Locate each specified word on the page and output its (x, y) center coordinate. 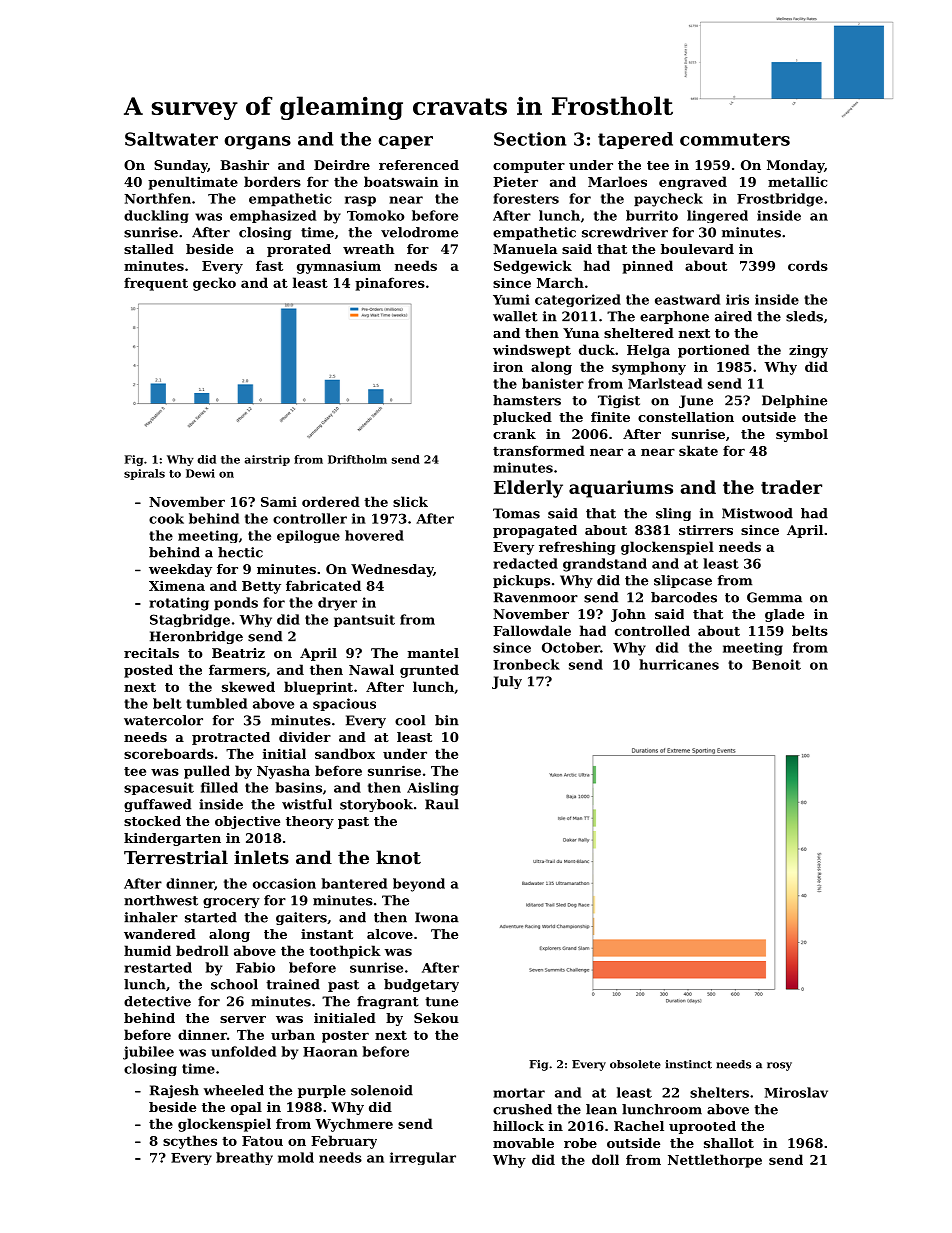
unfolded (243, 1051)
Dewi (200, 473)
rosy (779, 1066)
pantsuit (364, 620)
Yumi (511, 299)
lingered (717, 216)
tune (441, 1002)
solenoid (382, 1090)
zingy (808, 351)
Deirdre (342, 165)
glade (784, 615)
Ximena (177, 586)
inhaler (151, 917)
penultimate (193, 183)
